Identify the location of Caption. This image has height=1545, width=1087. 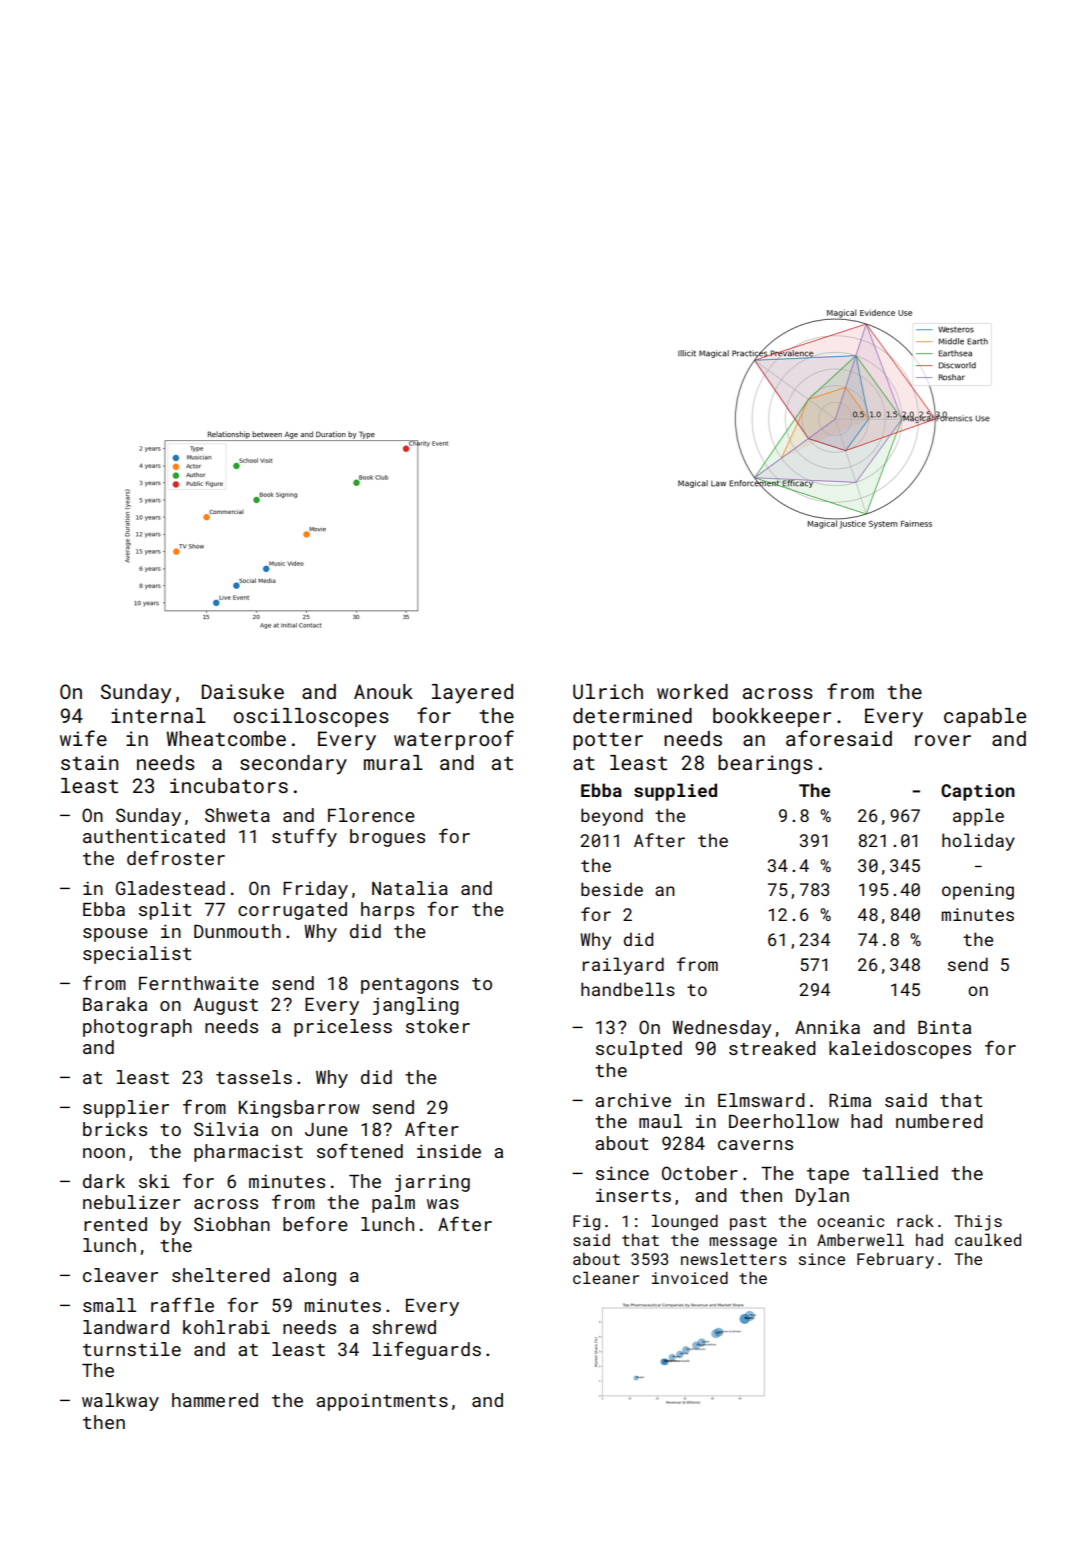
(978, 792).
